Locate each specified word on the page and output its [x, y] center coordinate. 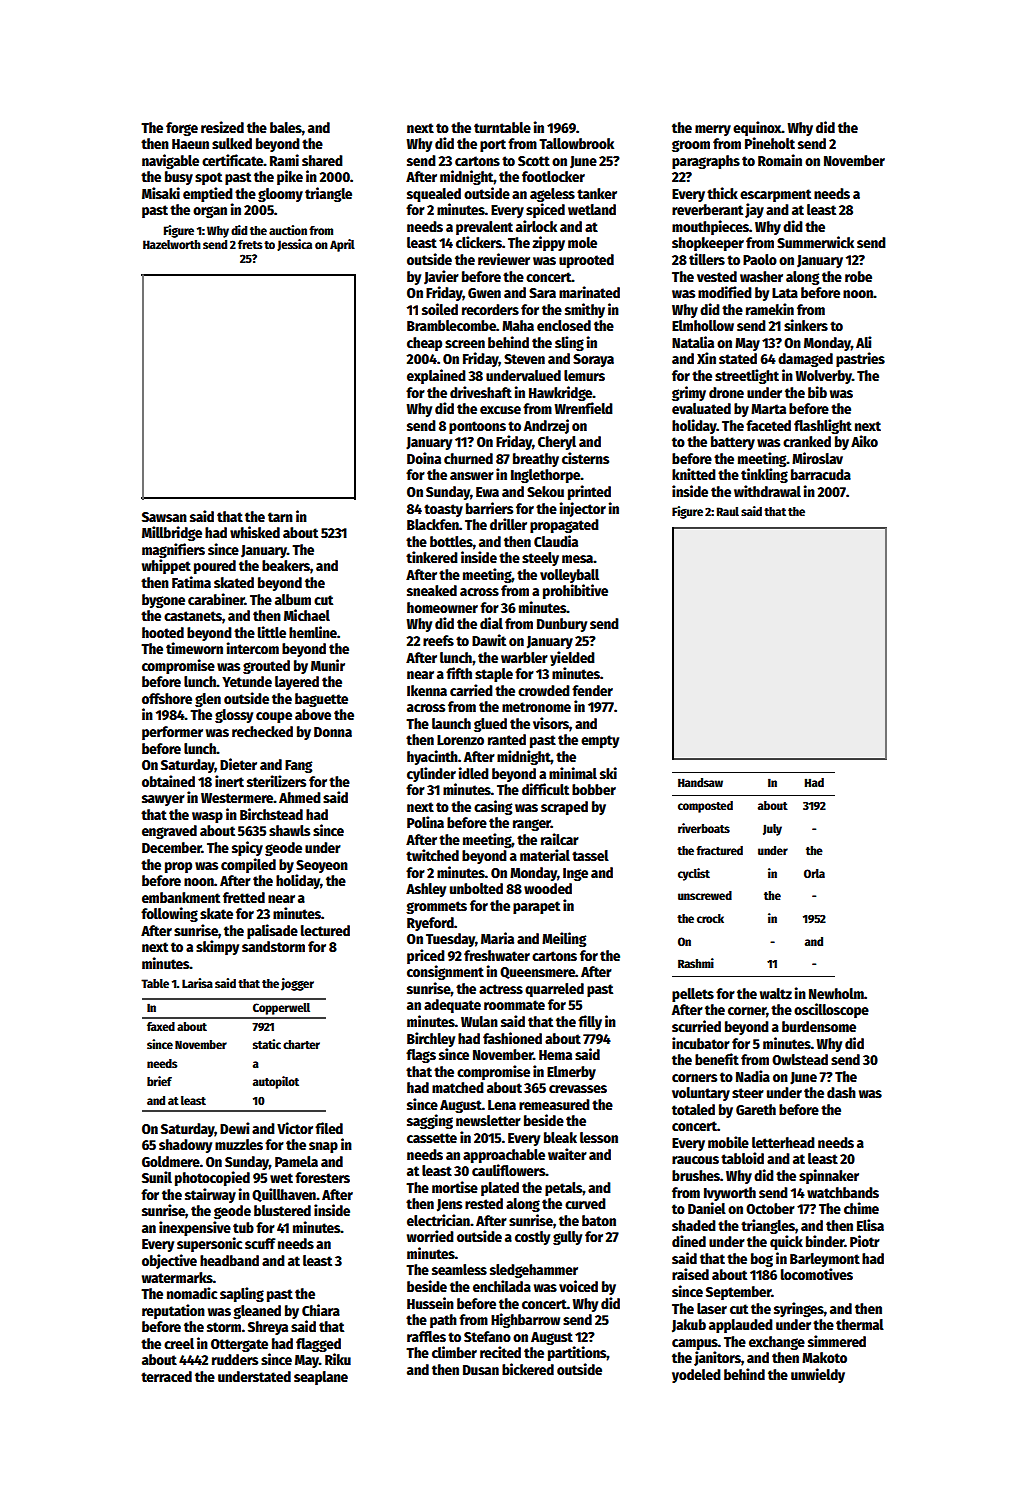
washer [761, 276]
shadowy [185, 1146]
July [772, 830]
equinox [757, 128]
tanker [597, 193]
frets [250, 244]
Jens [449, 1205]
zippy [548, 243]
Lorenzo [460, 740]
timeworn [194, 648]
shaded [694, 1225]
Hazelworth [172, 244]
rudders [235, 1359]
